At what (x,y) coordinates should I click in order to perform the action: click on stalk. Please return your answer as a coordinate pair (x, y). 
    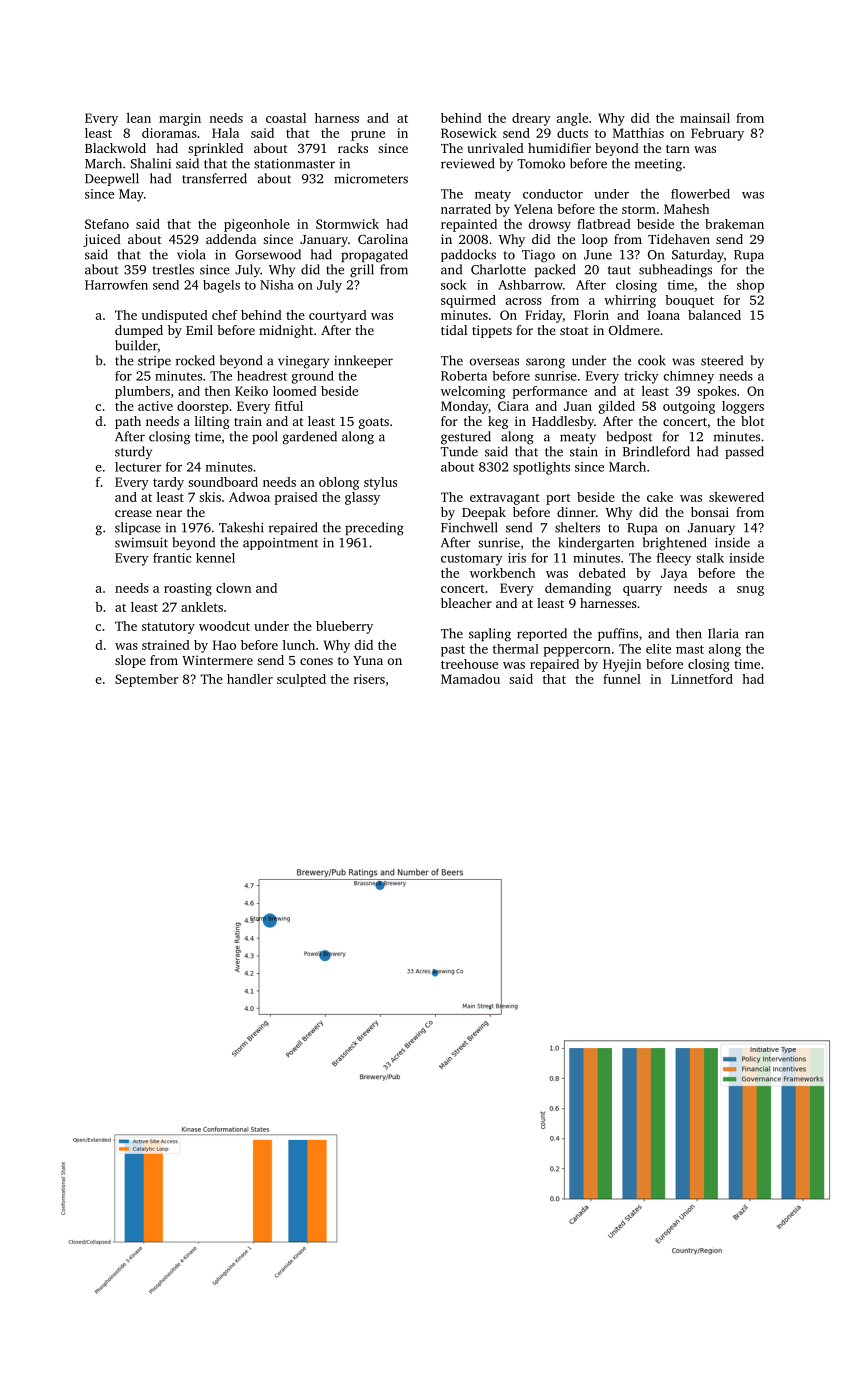
    Looking at the image, I should click on (710, 558).
